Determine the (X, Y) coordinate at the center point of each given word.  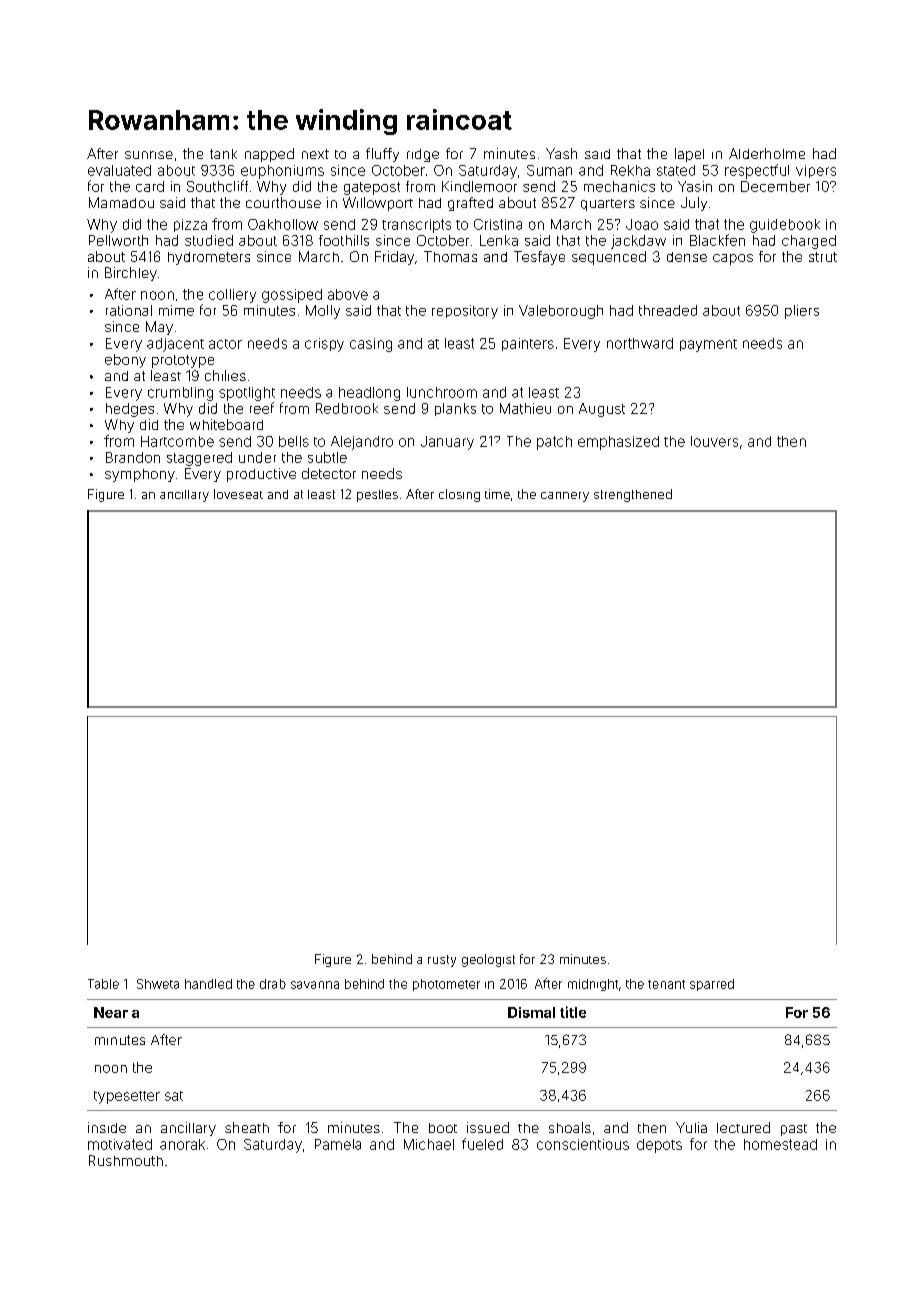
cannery (565, 497)
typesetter (127, 1097)
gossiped (292, 296)
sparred (712, 985)
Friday (394, 258)
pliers (802, 312)
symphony (140, 475)
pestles (377, 496)
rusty (442, 961)
